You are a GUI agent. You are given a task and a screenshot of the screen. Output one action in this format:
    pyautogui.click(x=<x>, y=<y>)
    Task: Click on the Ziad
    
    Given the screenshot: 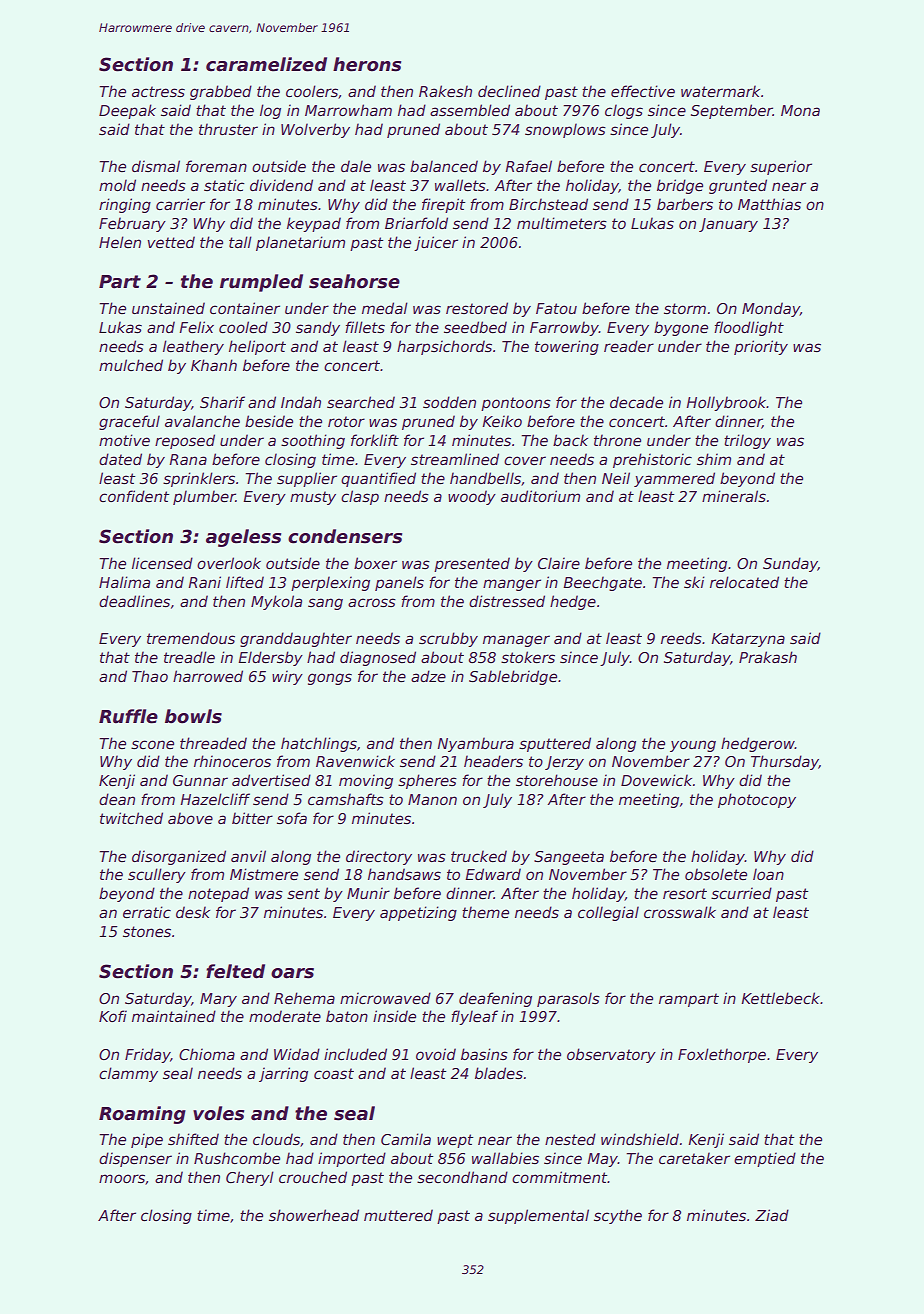 What is the action you would take?
    pyautogui.click(x=772, y=1215)
